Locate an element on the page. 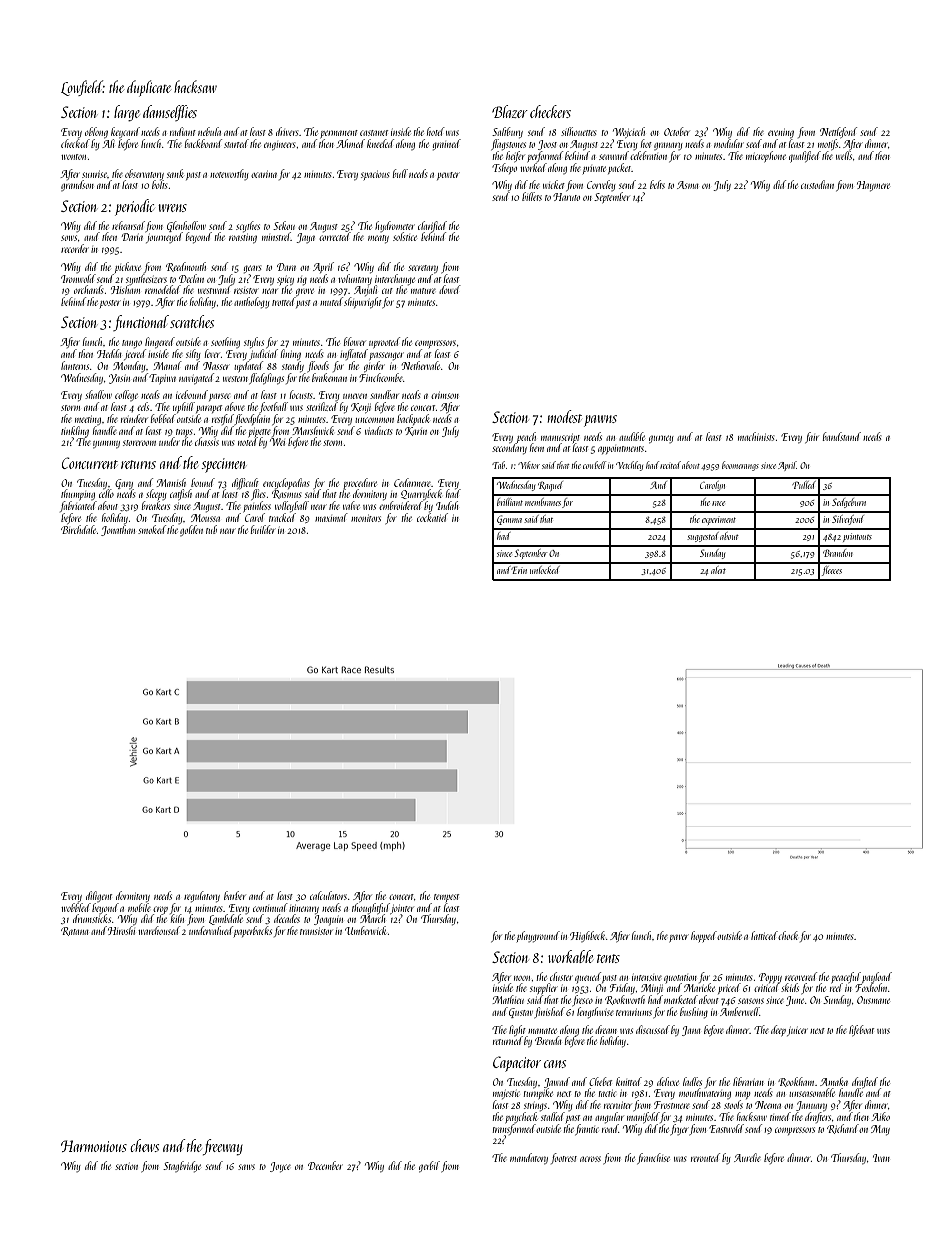  Ousmane is located at coordinates (873, 1000).
